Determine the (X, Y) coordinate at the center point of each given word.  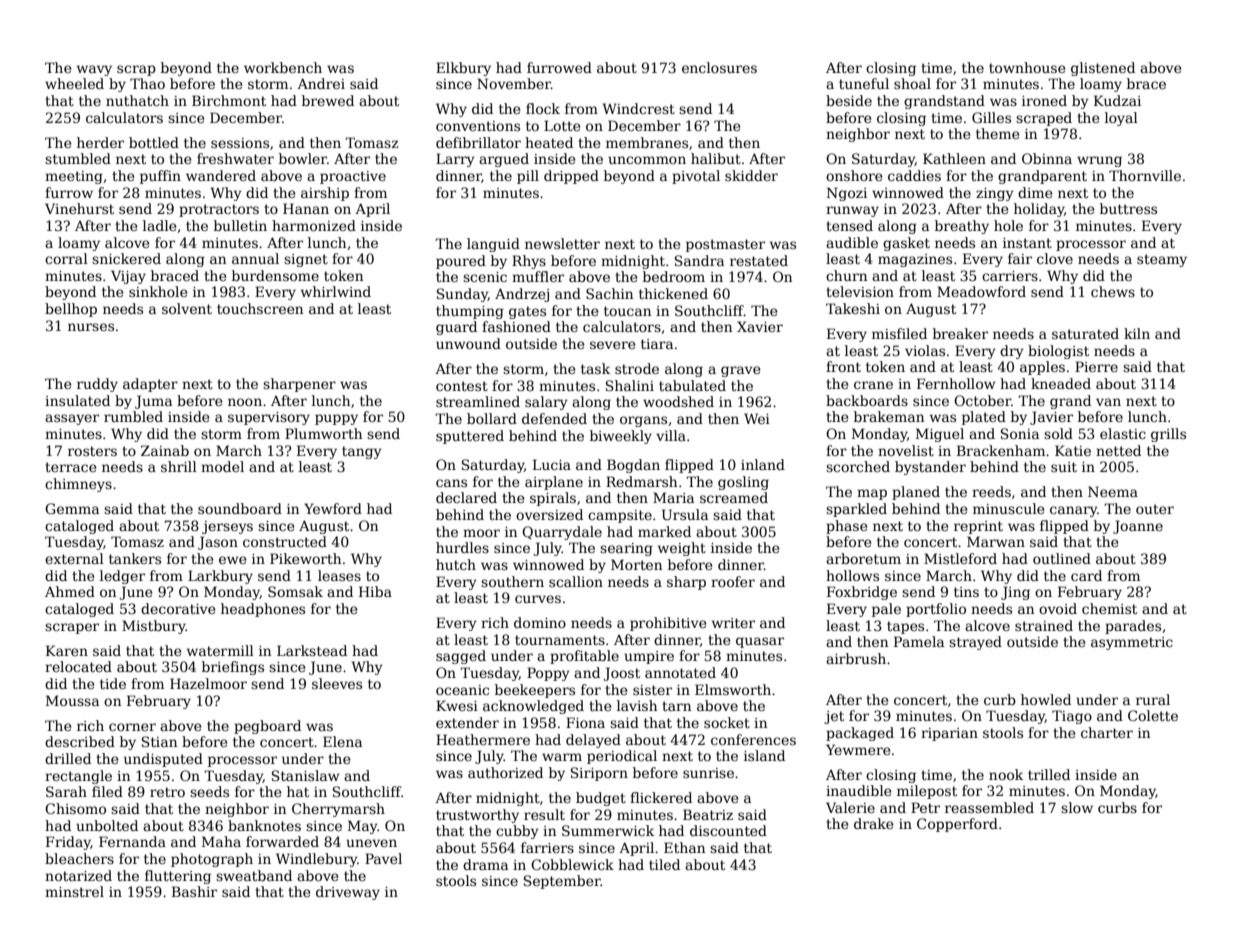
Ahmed (70, 591)
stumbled (78, 158)
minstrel (74, 891)
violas (925, 350)
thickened (673, 293)
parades (1133, 627)
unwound (468, 343)
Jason (218, 543)
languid (493, 245)
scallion (576, 581)
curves (538, 599)
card (1086, 575)
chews (1113, 291)
